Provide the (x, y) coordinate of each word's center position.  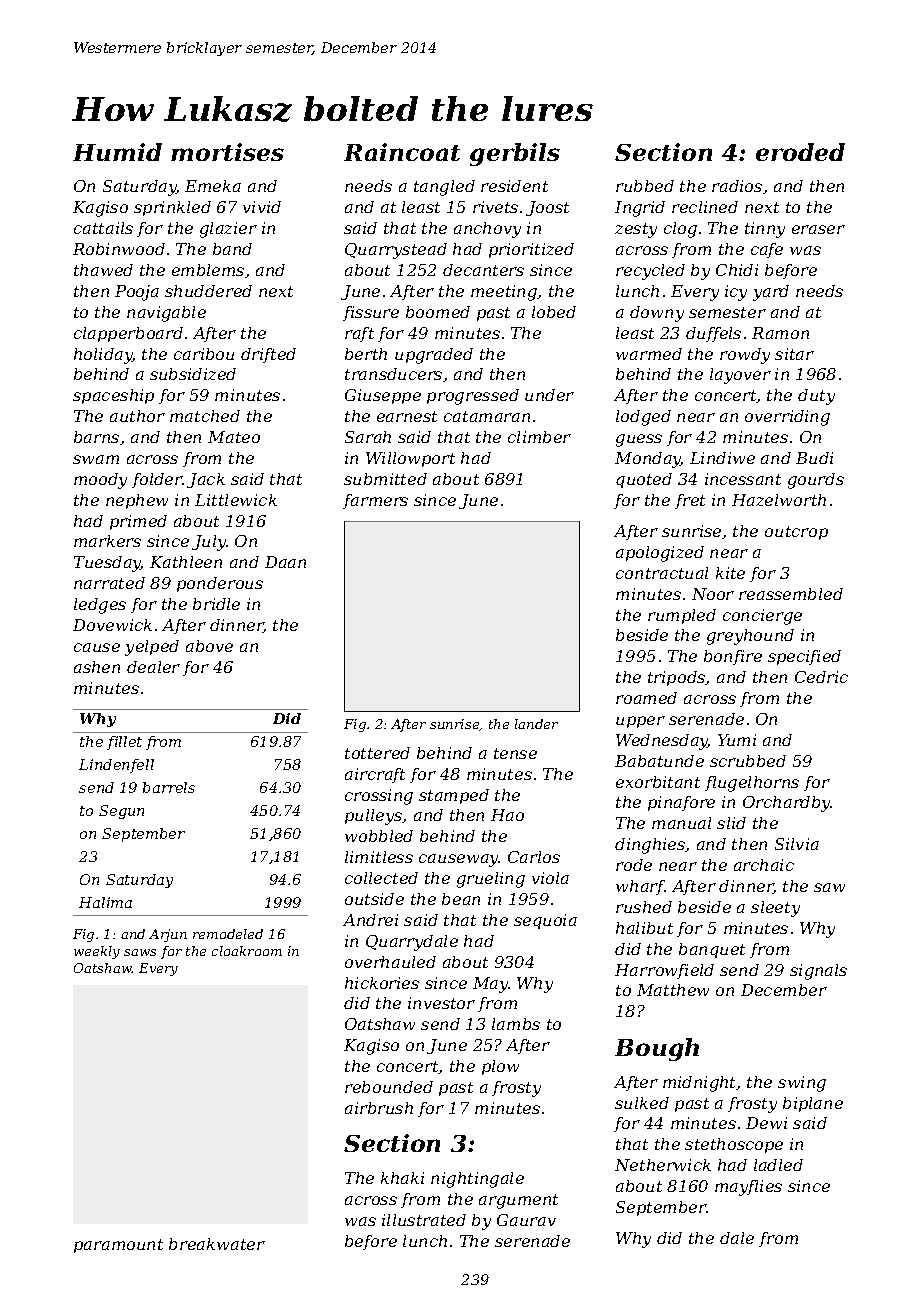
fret (690, 501)
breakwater (217, 1244)
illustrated (424, 1220)
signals (818, 972)
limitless (379, 857)
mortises (227, 152)
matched (205, 416)
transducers (393, 374)
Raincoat (402, 152)
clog (680, 230)
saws (140, 952)
